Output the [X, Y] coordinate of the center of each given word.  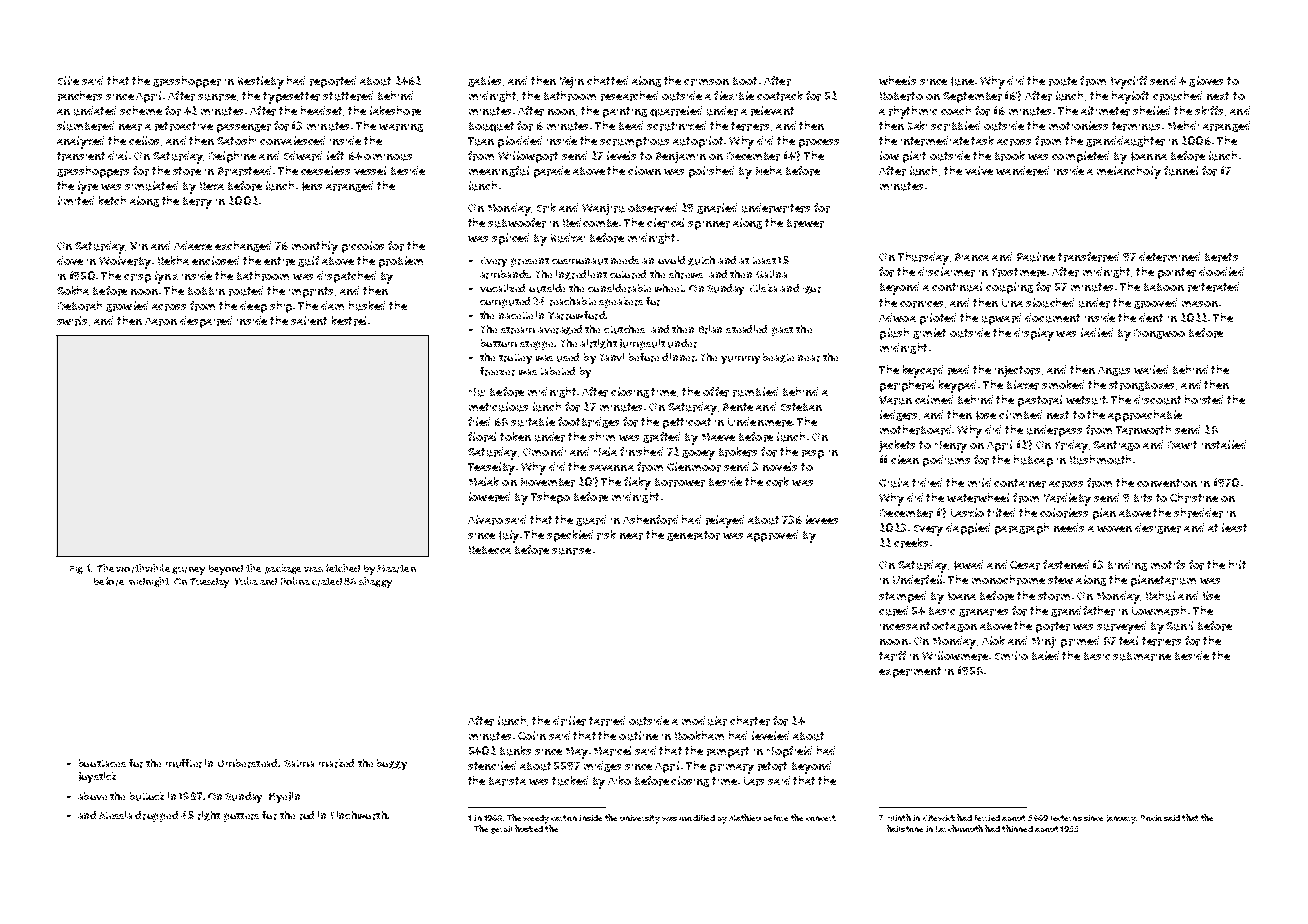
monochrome [1008, 580]
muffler [184, 763]
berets [1221, 257]
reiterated [1213, 287]
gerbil [501, 830]
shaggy [375, 582]
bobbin [206, 291]
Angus [1114, 371]
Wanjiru [603, 209]
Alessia [115, 815]
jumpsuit [642, 344]
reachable [573, 301]
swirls [72, 321]
